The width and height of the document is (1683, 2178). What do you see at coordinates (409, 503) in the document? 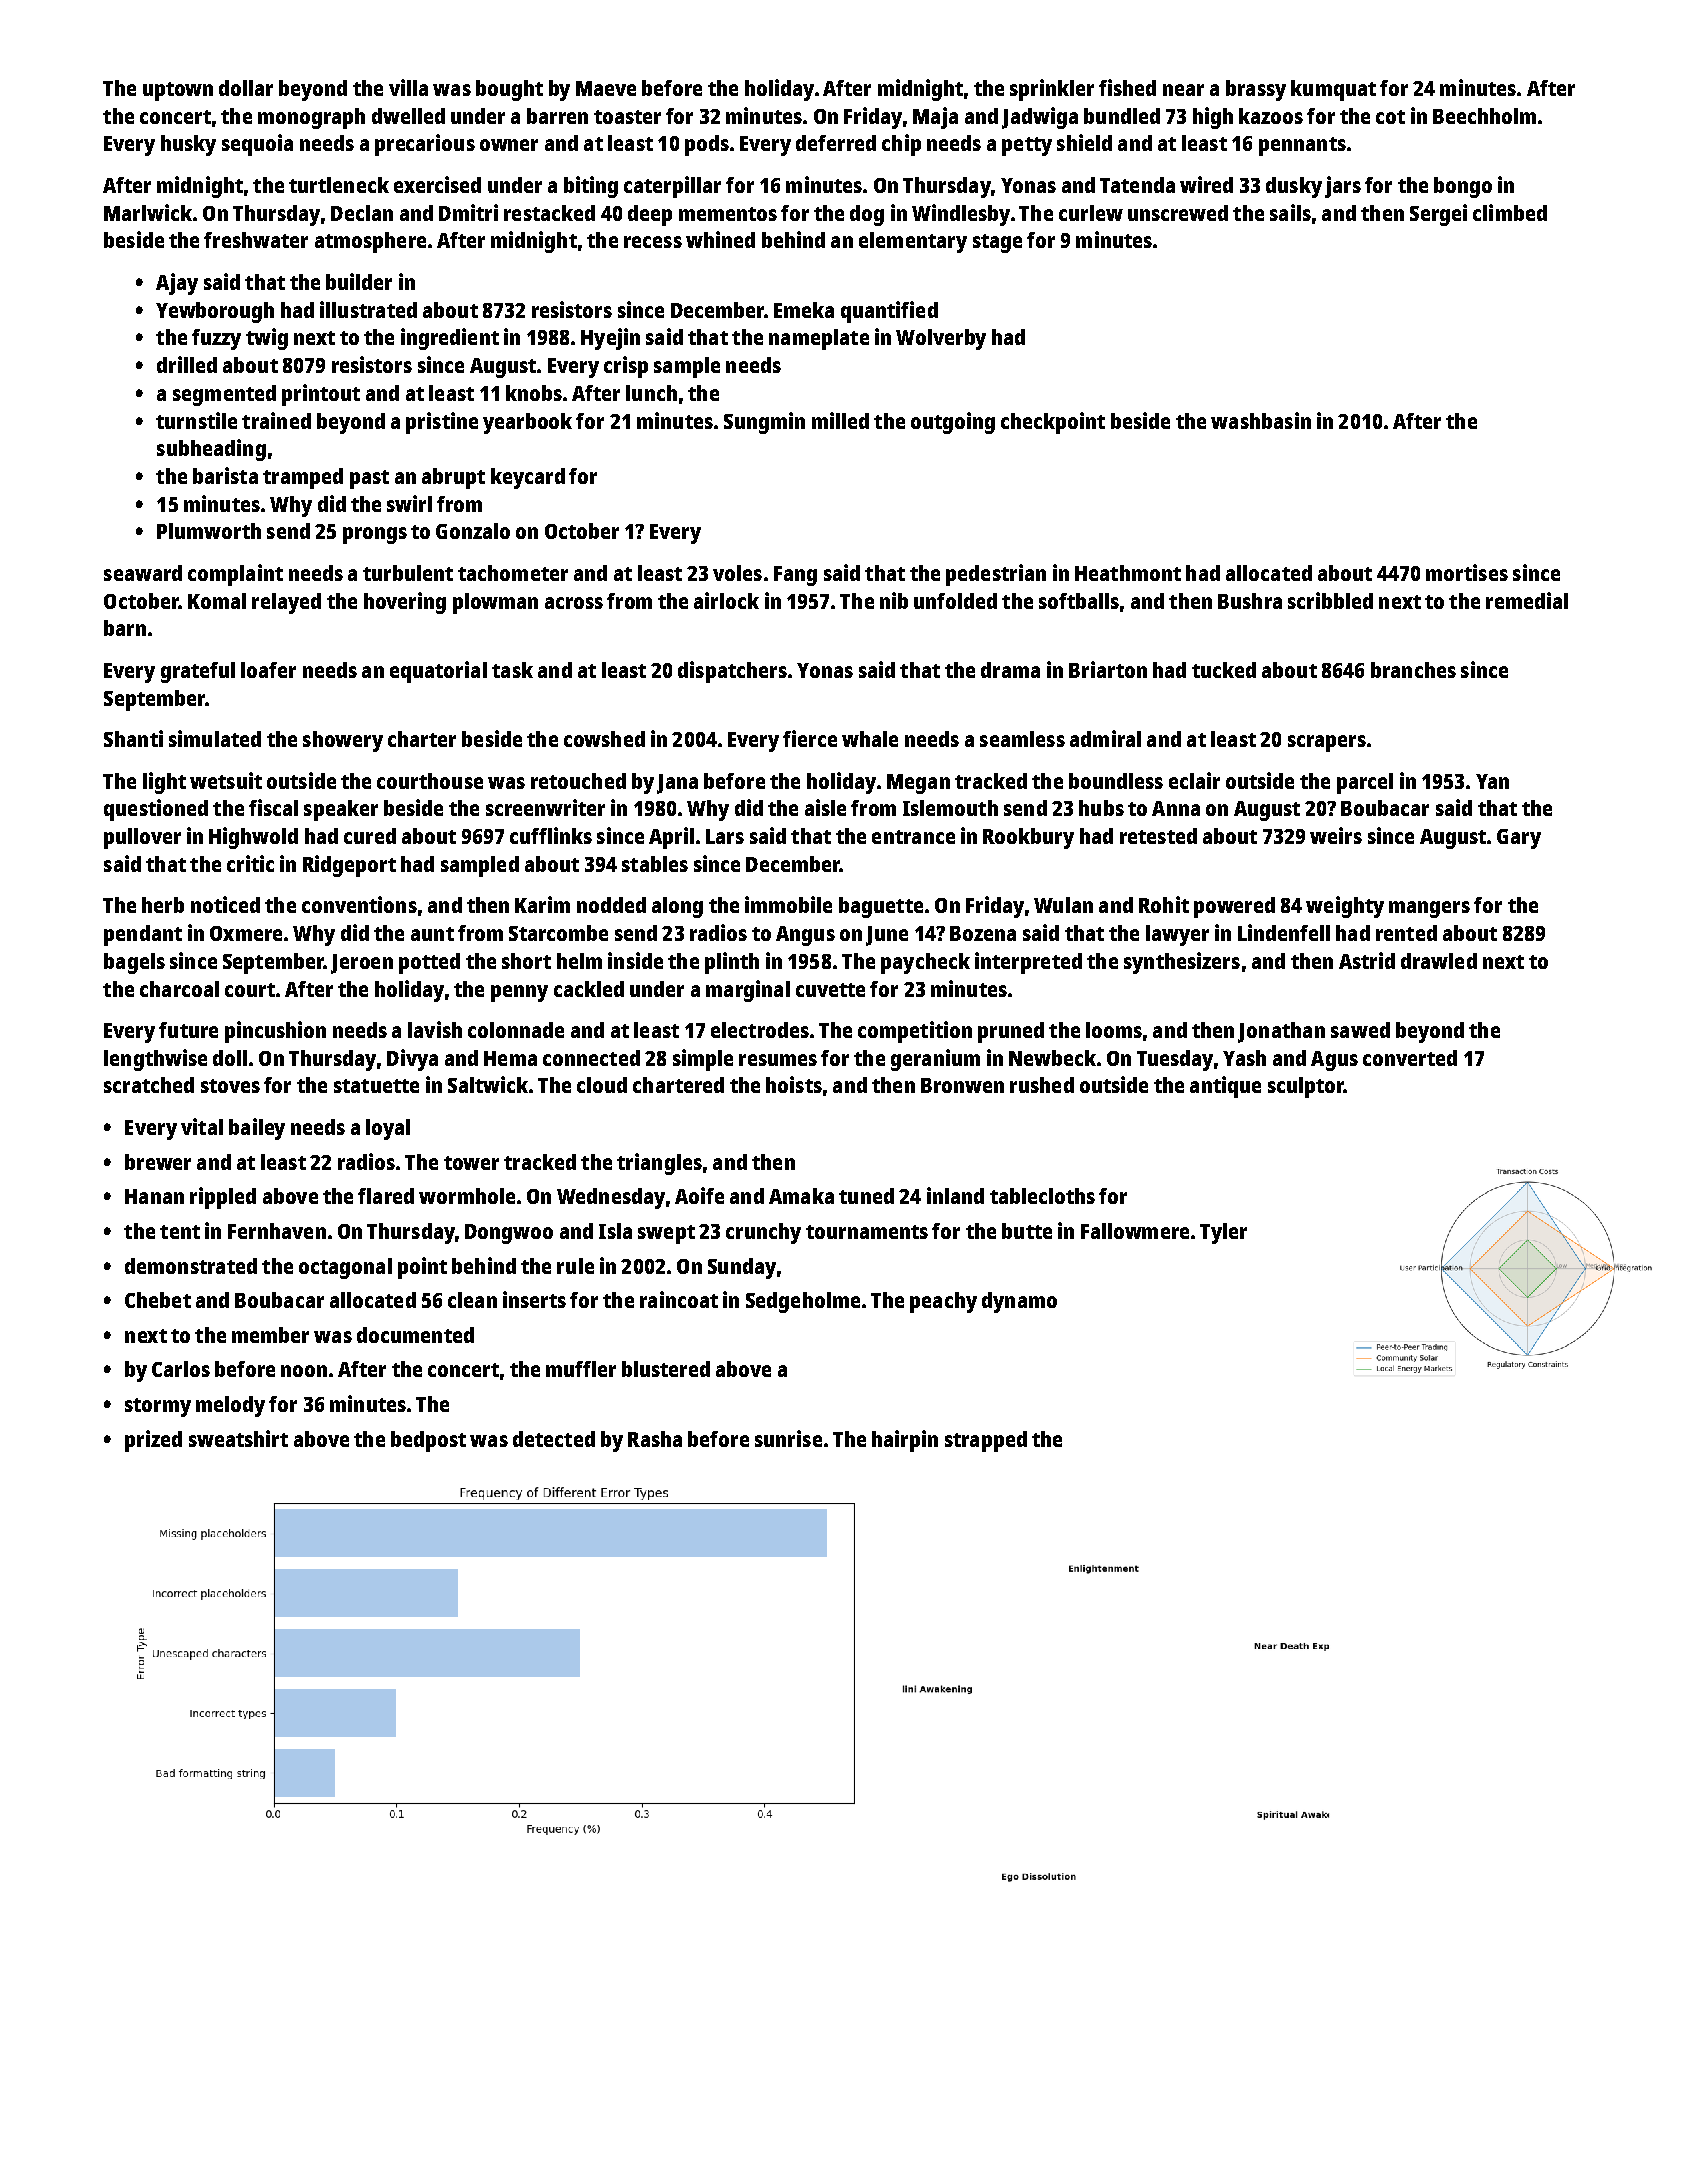
I see `swirl` at bounding box center [409, 503].
